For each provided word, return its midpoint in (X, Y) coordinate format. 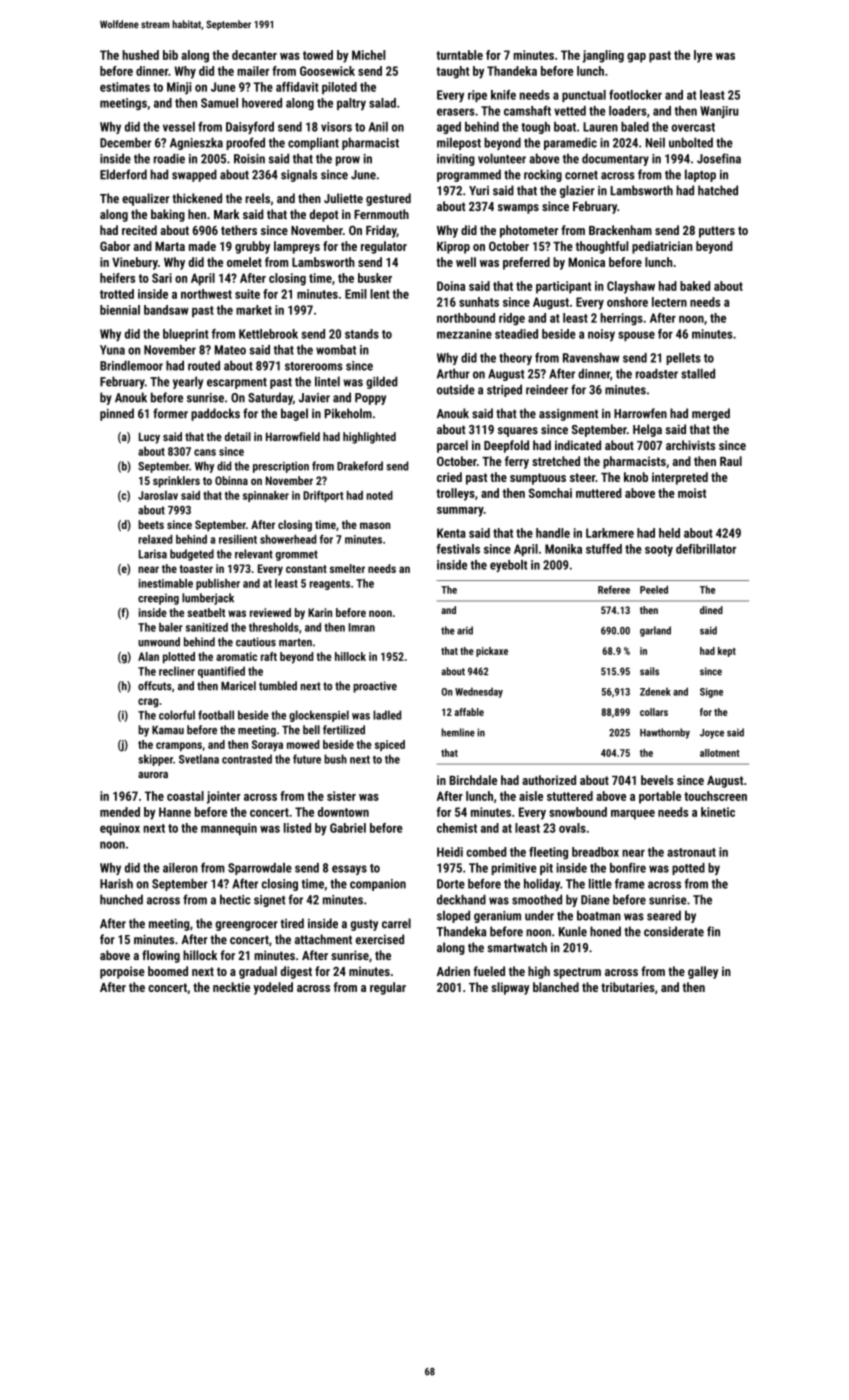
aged (449, 128)
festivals (458, 549)
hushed (140, 55)
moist (692, 493)
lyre (703, 56)
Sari (162, 278)
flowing (161, 956)
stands (362, 334)
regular (388, 988)
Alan (148, 656)
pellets (683, 359)
